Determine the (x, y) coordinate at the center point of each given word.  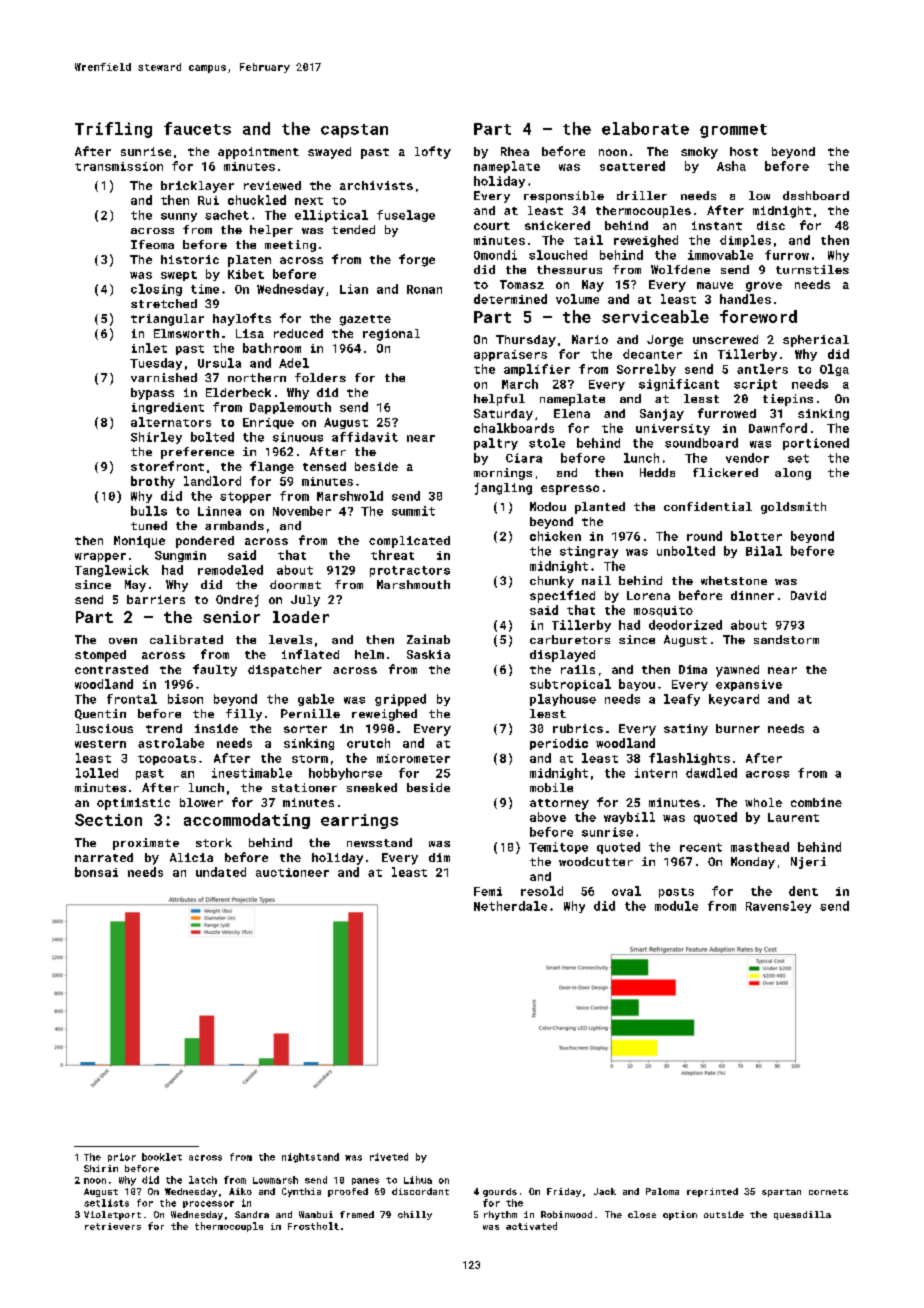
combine (816, 802)
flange (272, 467)
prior (122, 1157)
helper (271, 231)
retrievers (113, 1226)
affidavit (365, 437)
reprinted (712, 1192)
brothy (153, 482)
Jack (605, 1191)
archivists (376, 185)
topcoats (167, 760)
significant (679, 385)
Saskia (428, 654)
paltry (496, 444)
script (755, 385)
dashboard (816, 195)
